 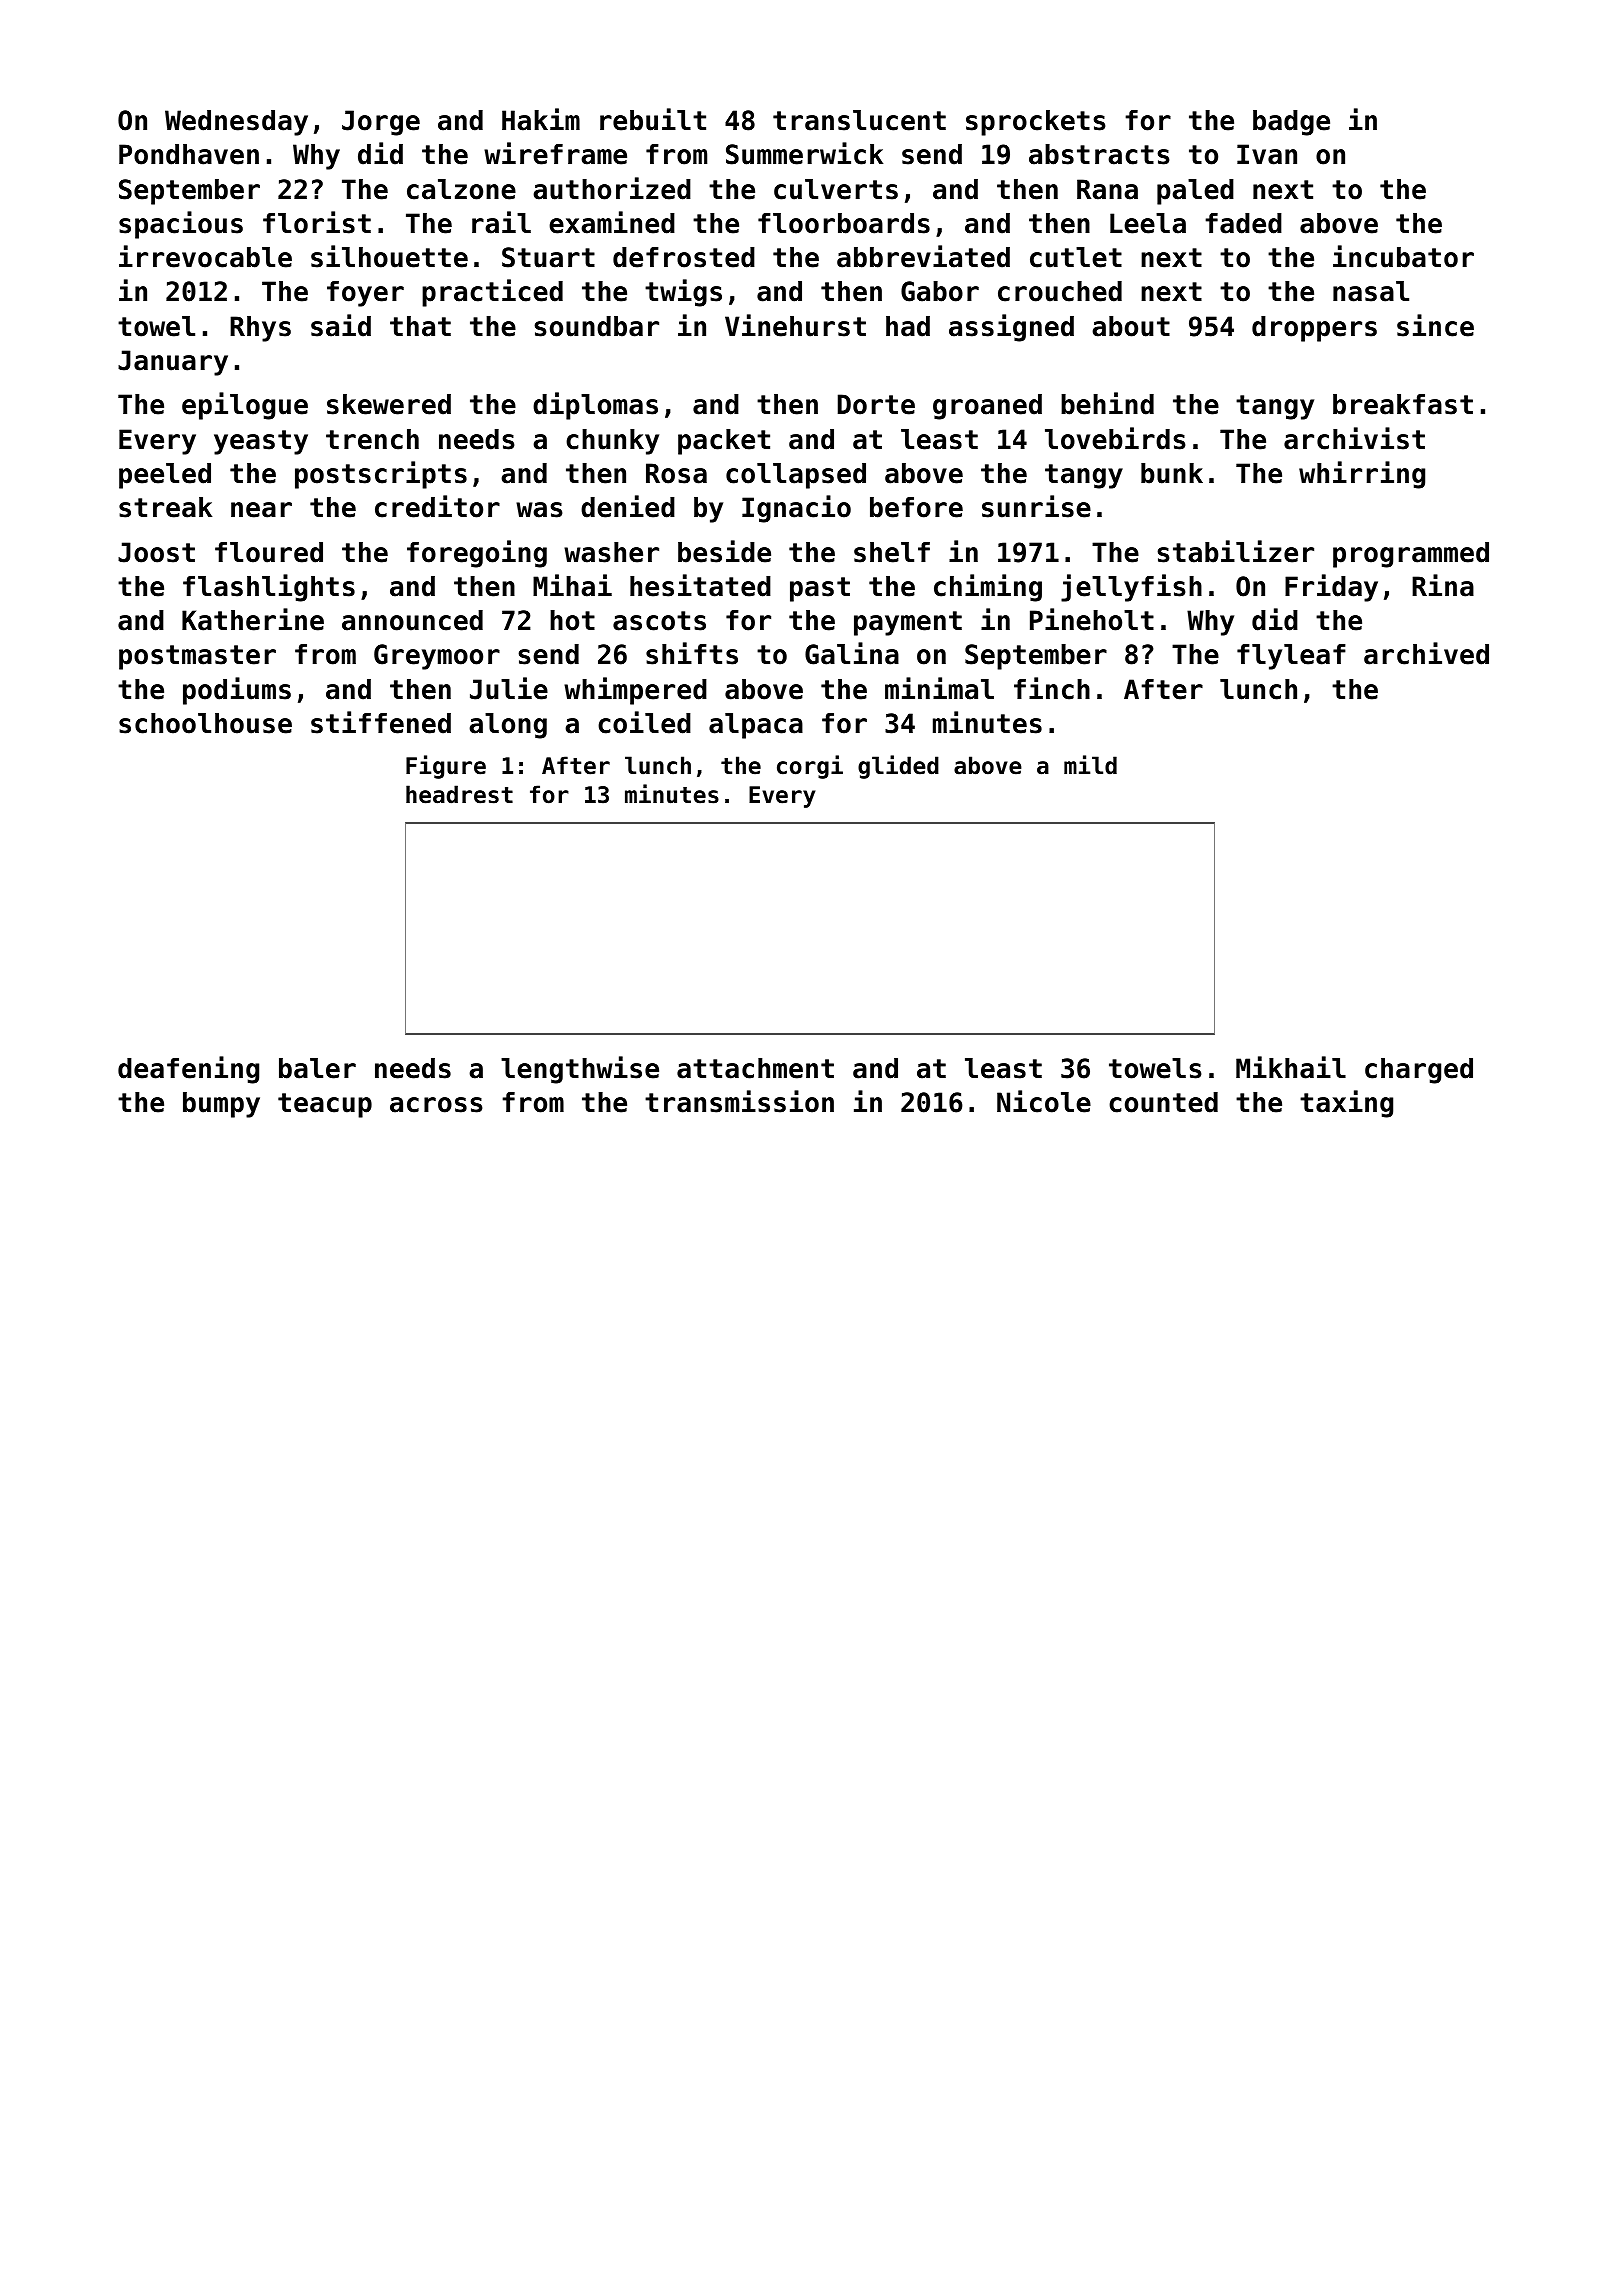 What do you see at coordinates (876, 404) in the screenshot?
I see `Dorte` at bounding box center [876, 404].
